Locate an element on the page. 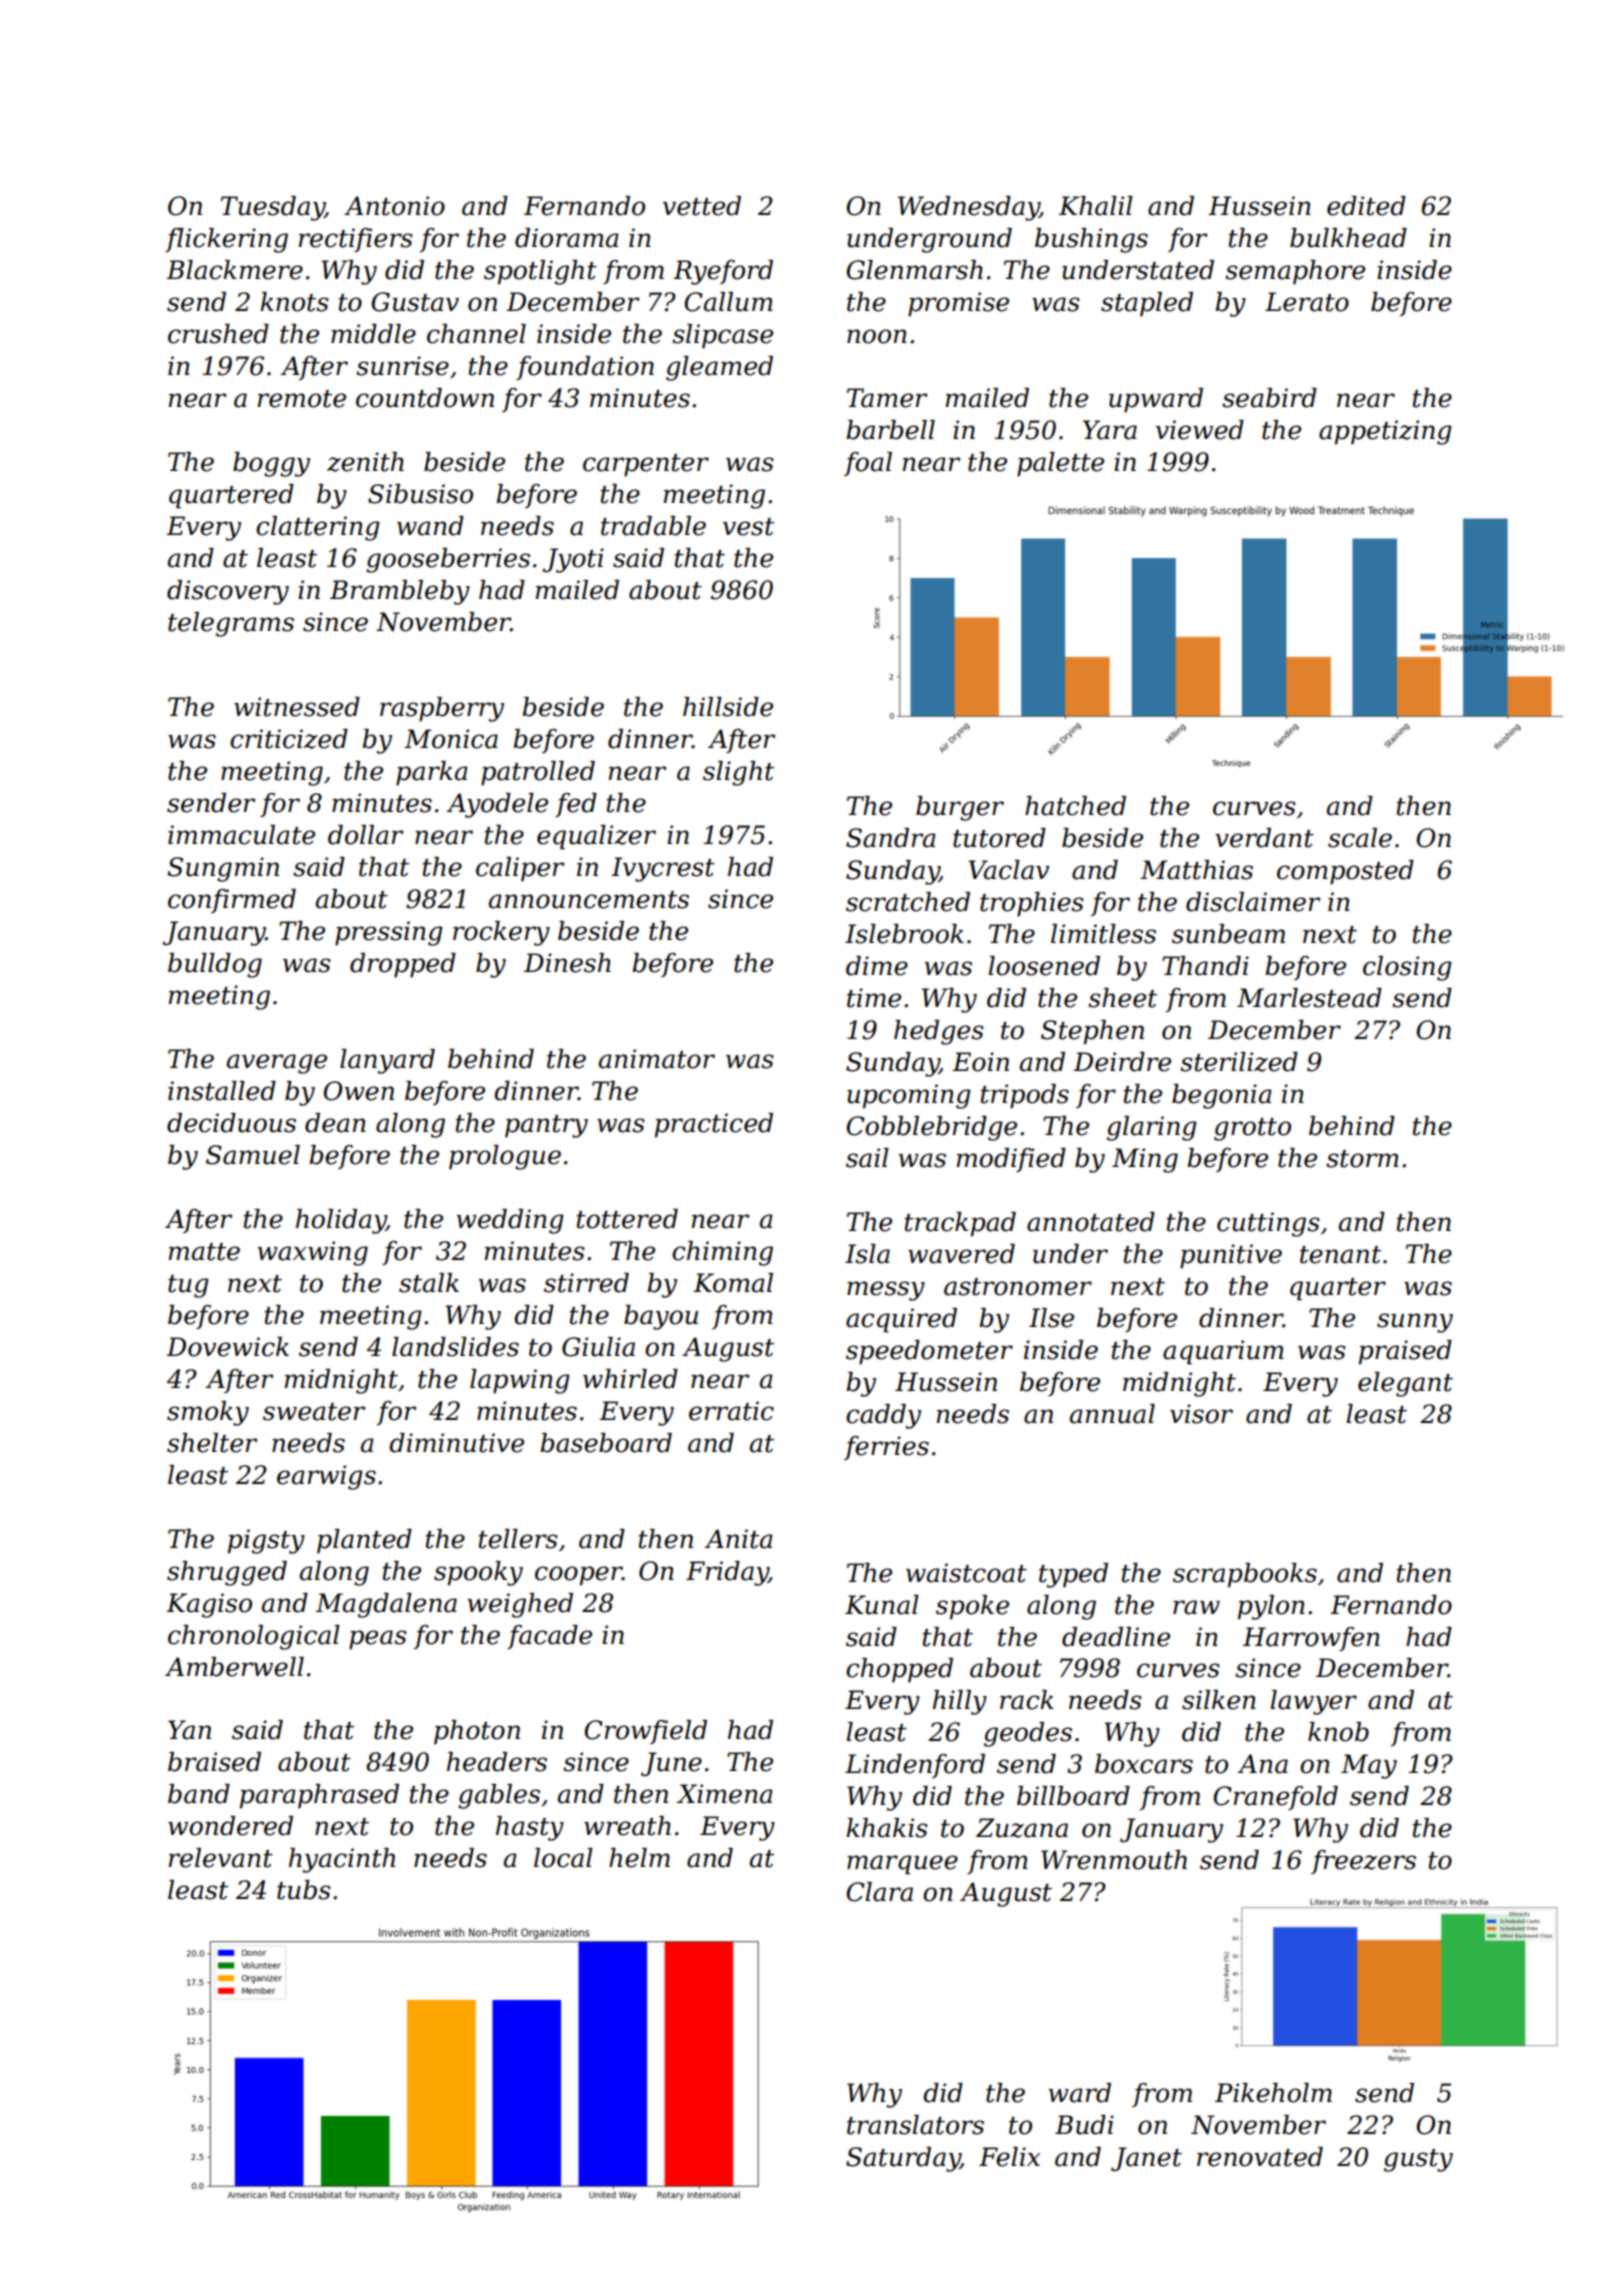  closing is located at coordinates (1407, 968).
